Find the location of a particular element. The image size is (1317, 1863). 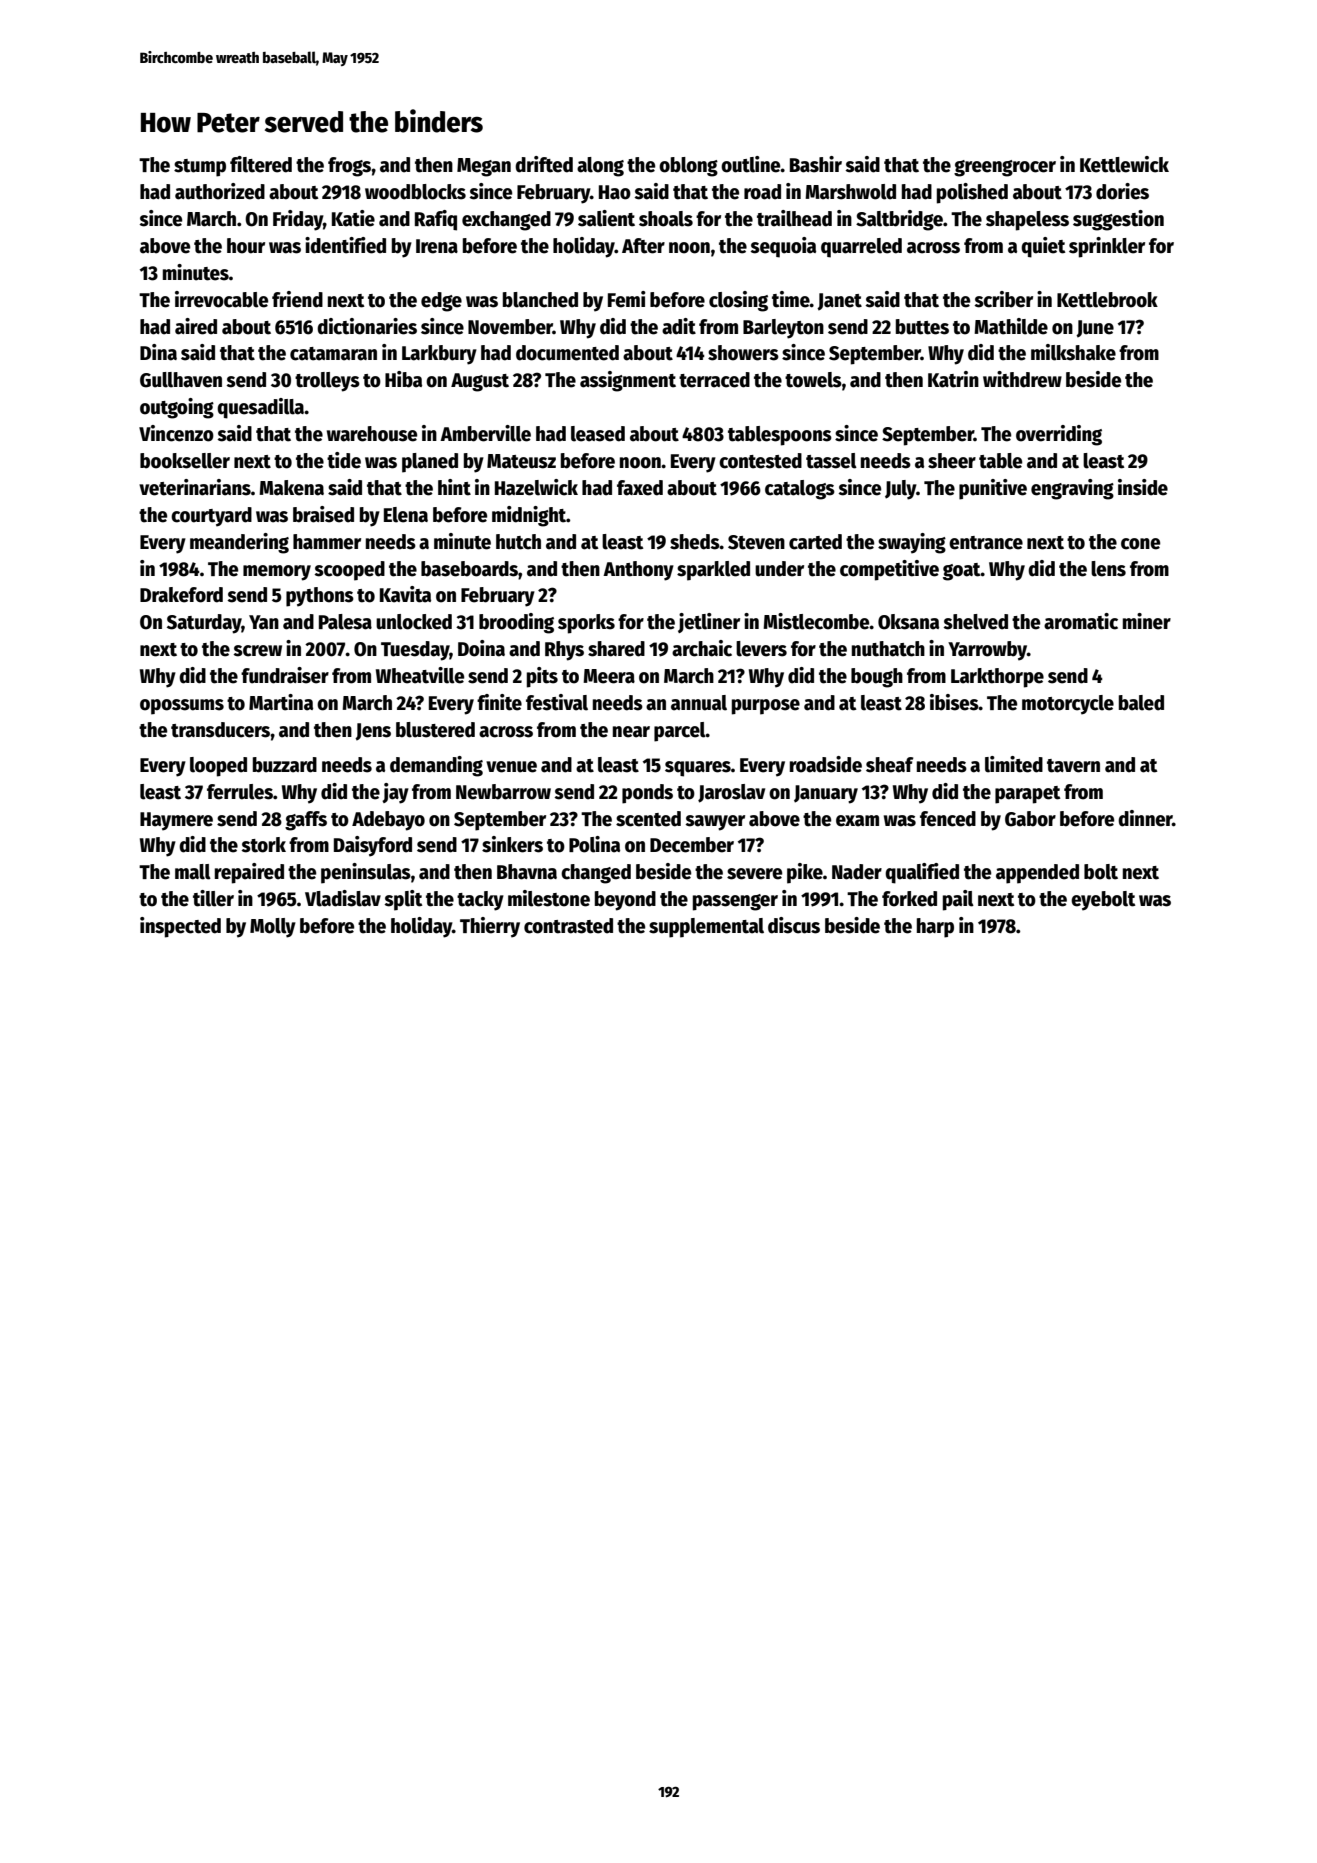

Marshwold is located at coordinates (850, 192).
